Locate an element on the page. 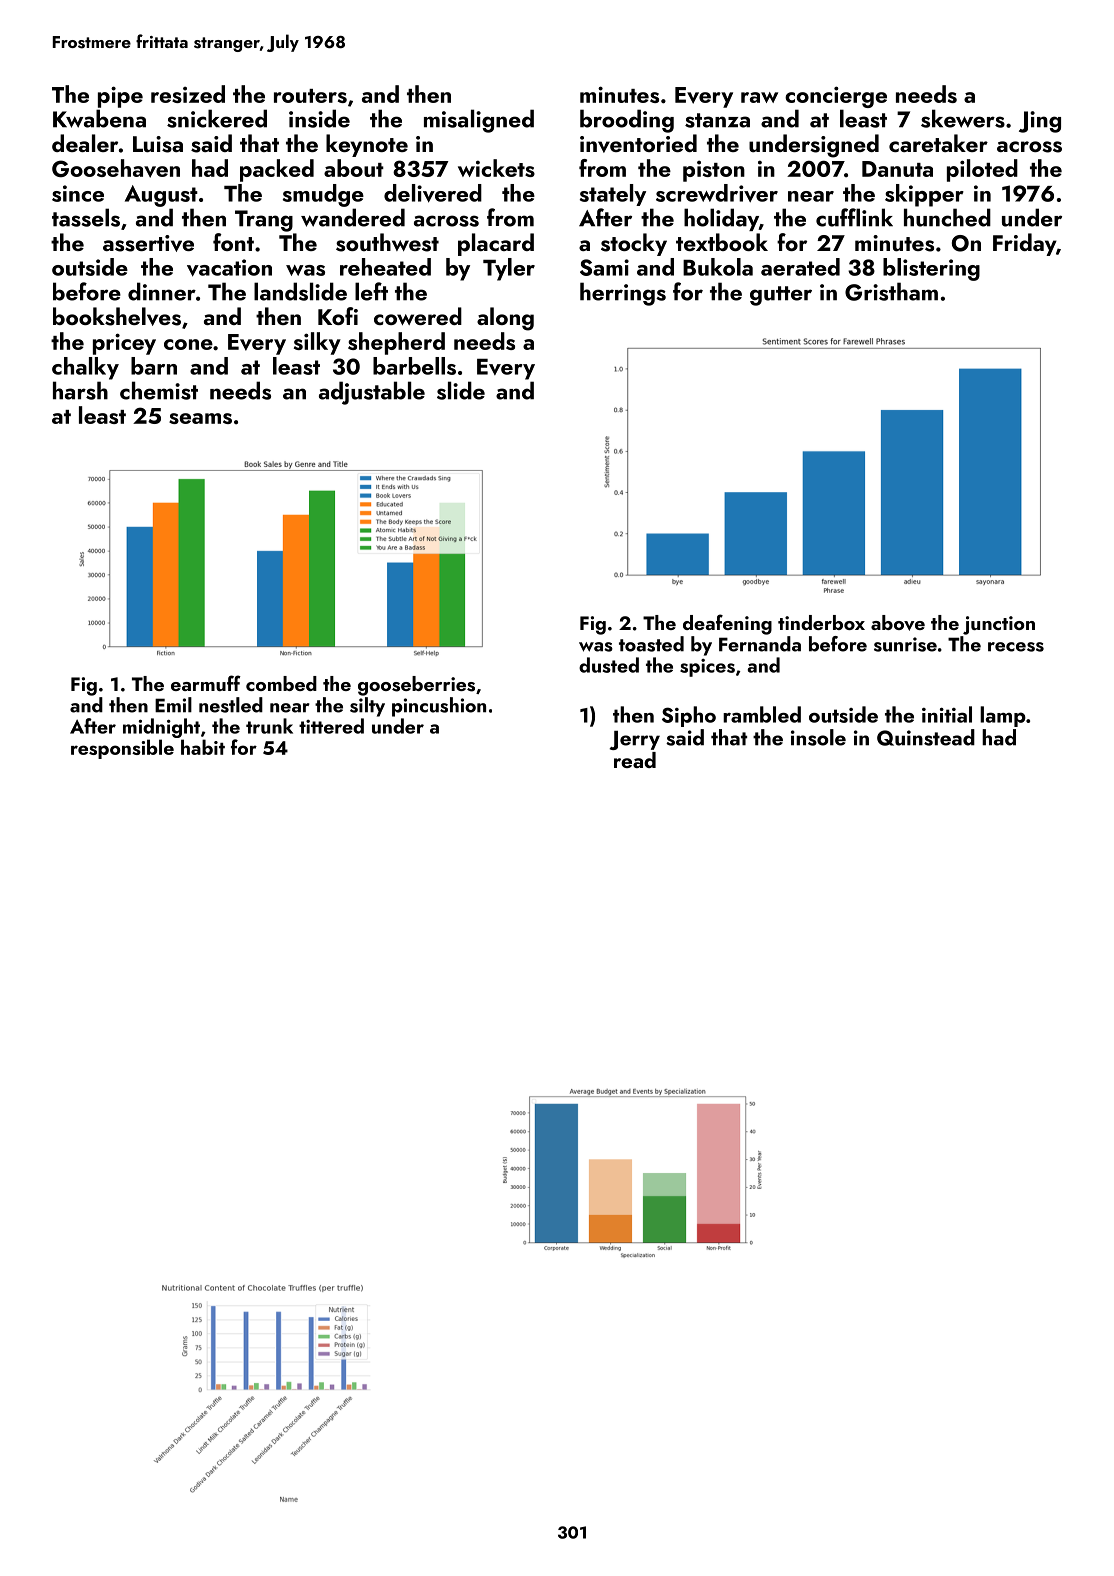 The width and height of the document is (1114, 1576). earmuff is located at coordinates (206, 683).
